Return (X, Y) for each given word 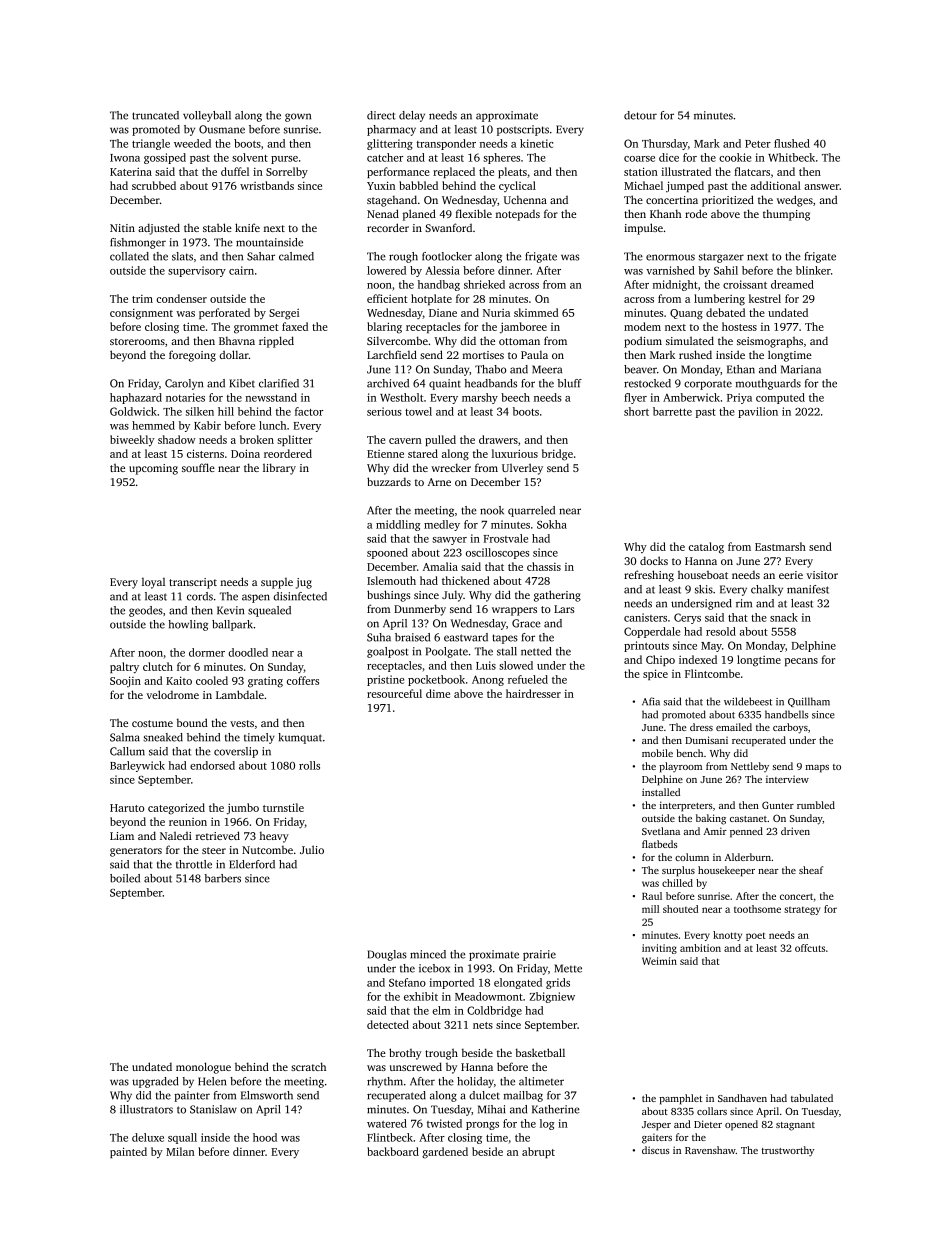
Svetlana (661, 831)
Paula (534, 355)
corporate (708, 385)
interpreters (686, 806)
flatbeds (660, 844)
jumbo (243, 809)
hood (265, 1137)
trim (142, 299)
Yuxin (381, 185)
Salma (125, 737)
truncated (155, 115)
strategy (802, 911)
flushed (792, 143)
